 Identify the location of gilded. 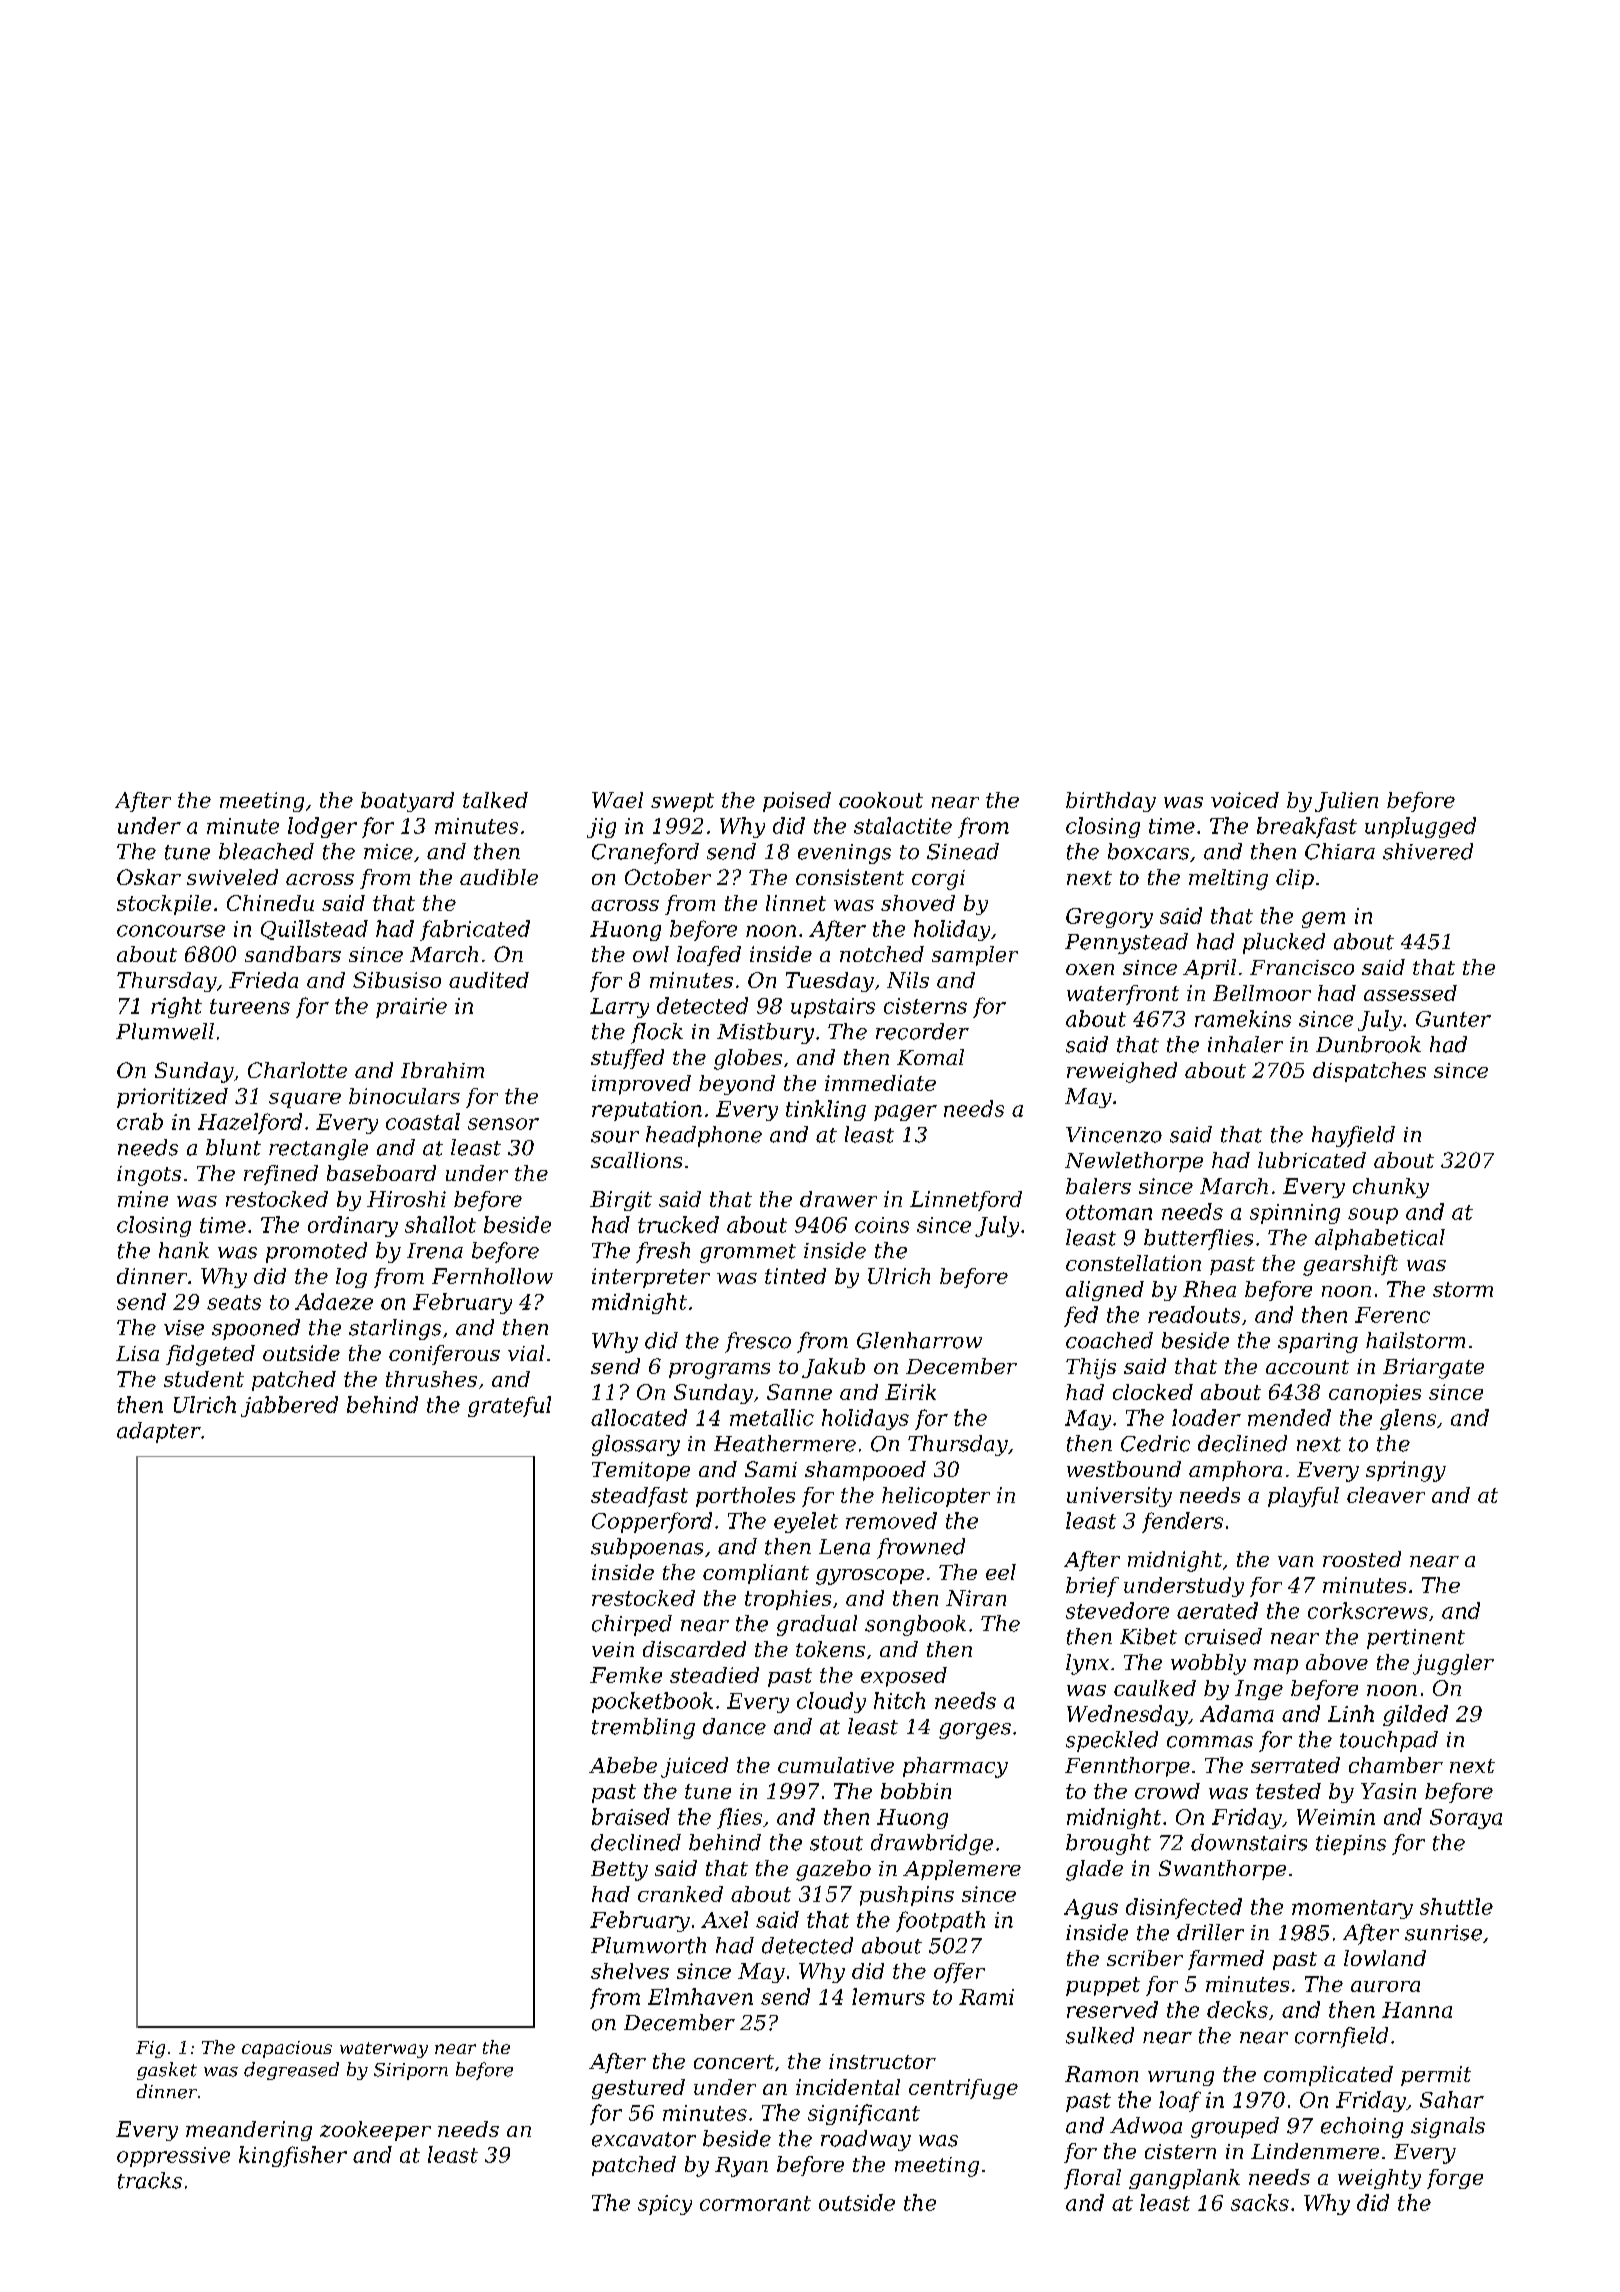
(1415, 1715).
